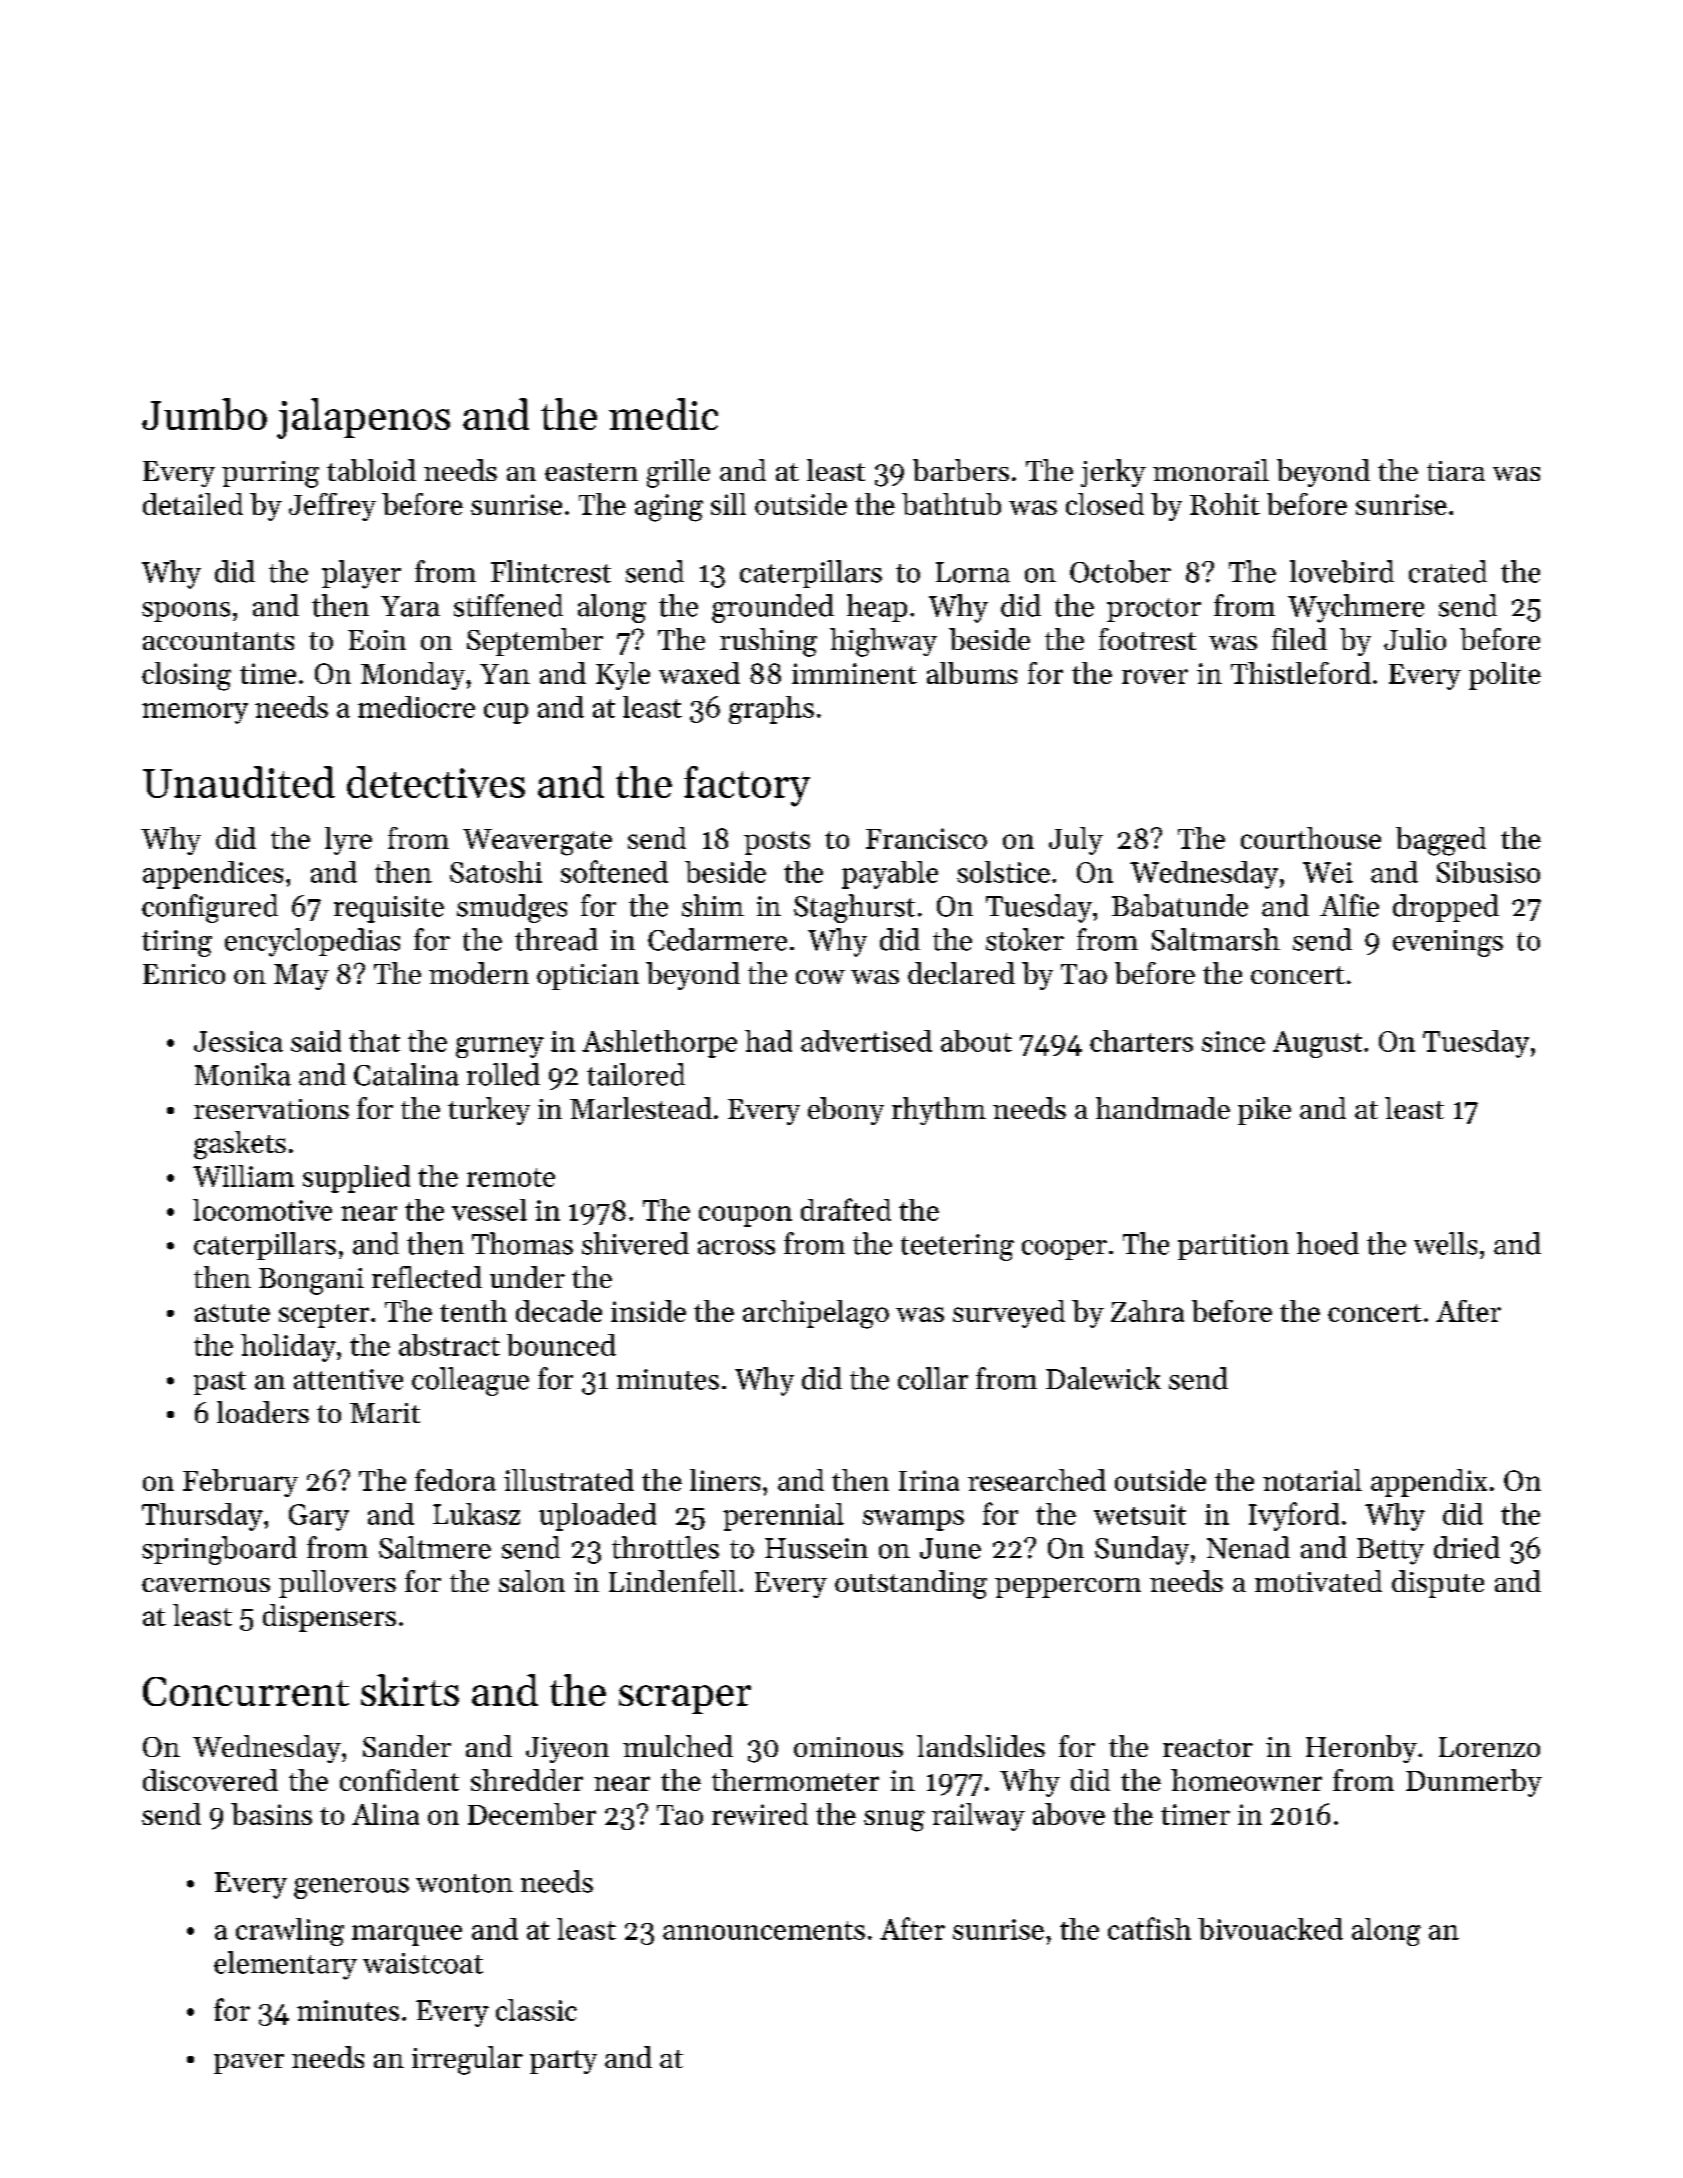  Describe the element at coordinates (1311, 838) in the document. I see `courthouse` at that location.
